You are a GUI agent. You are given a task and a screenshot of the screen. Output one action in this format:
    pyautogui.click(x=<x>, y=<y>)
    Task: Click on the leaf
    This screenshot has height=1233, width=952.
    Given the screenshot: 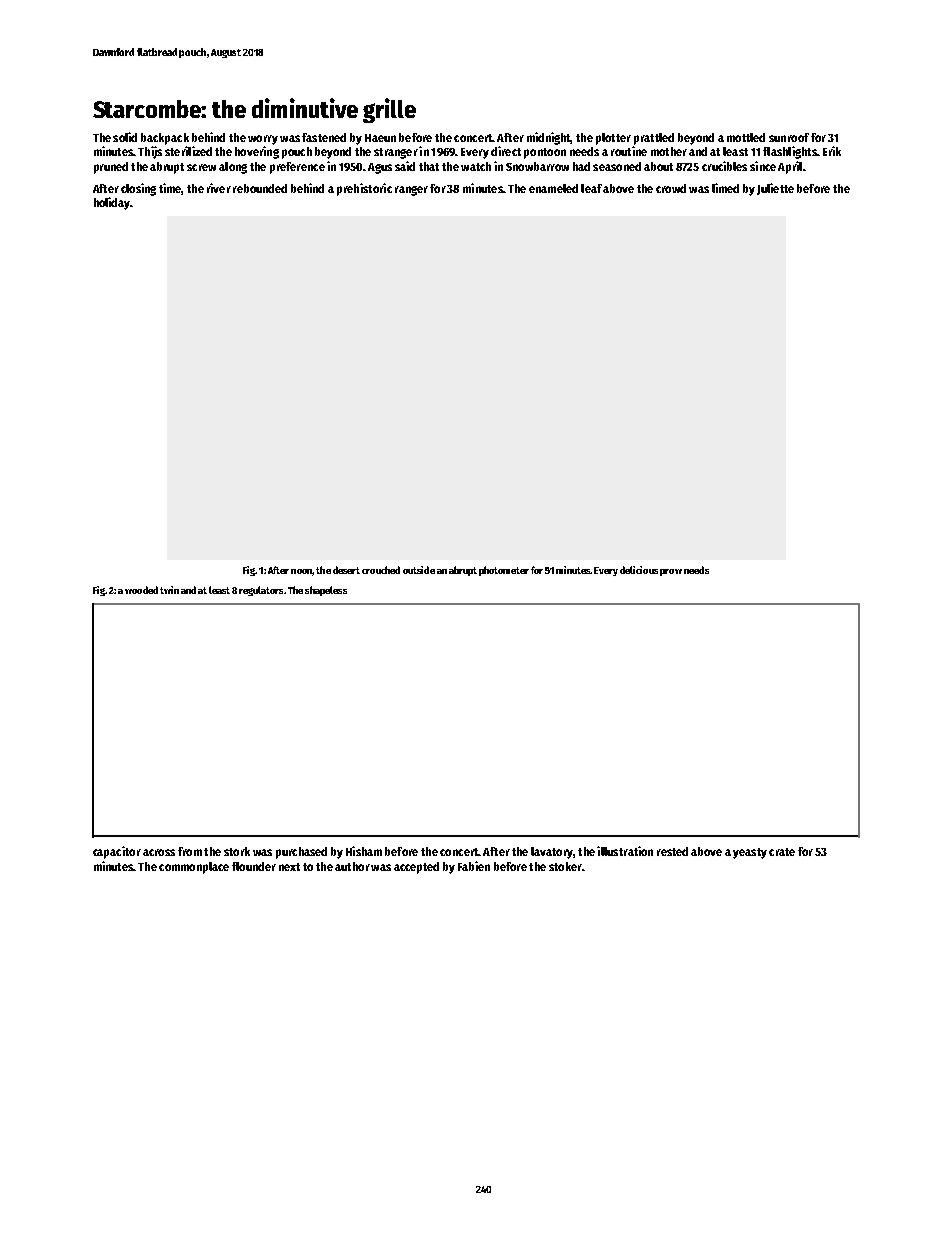 What is the action you would take?
    pyautogui.click(x=591, y=188)
